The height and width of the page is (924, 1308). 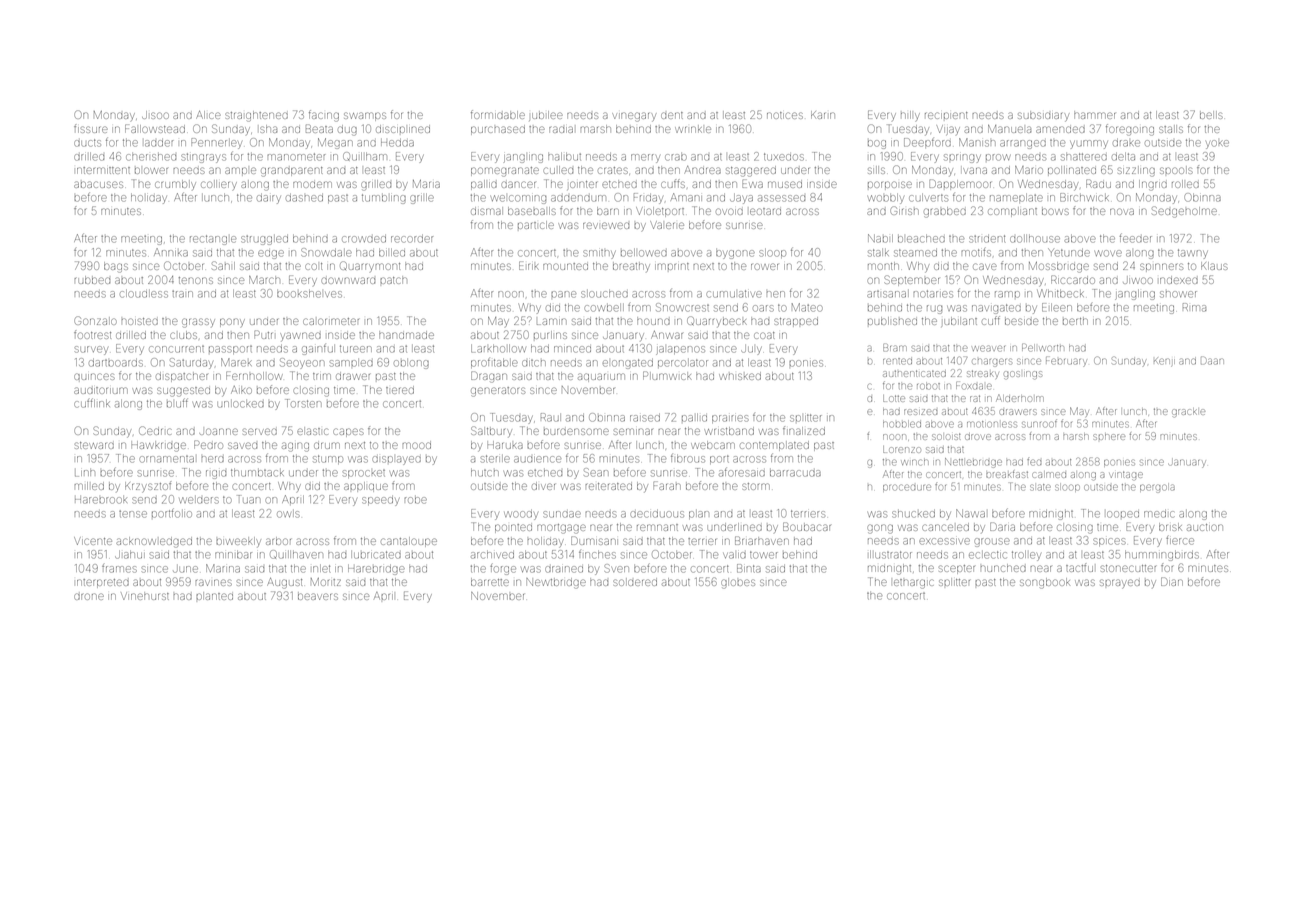 What do you see at coordinates (877, 144) in the page?
I see `bog` at bounding box center [877, 144].
